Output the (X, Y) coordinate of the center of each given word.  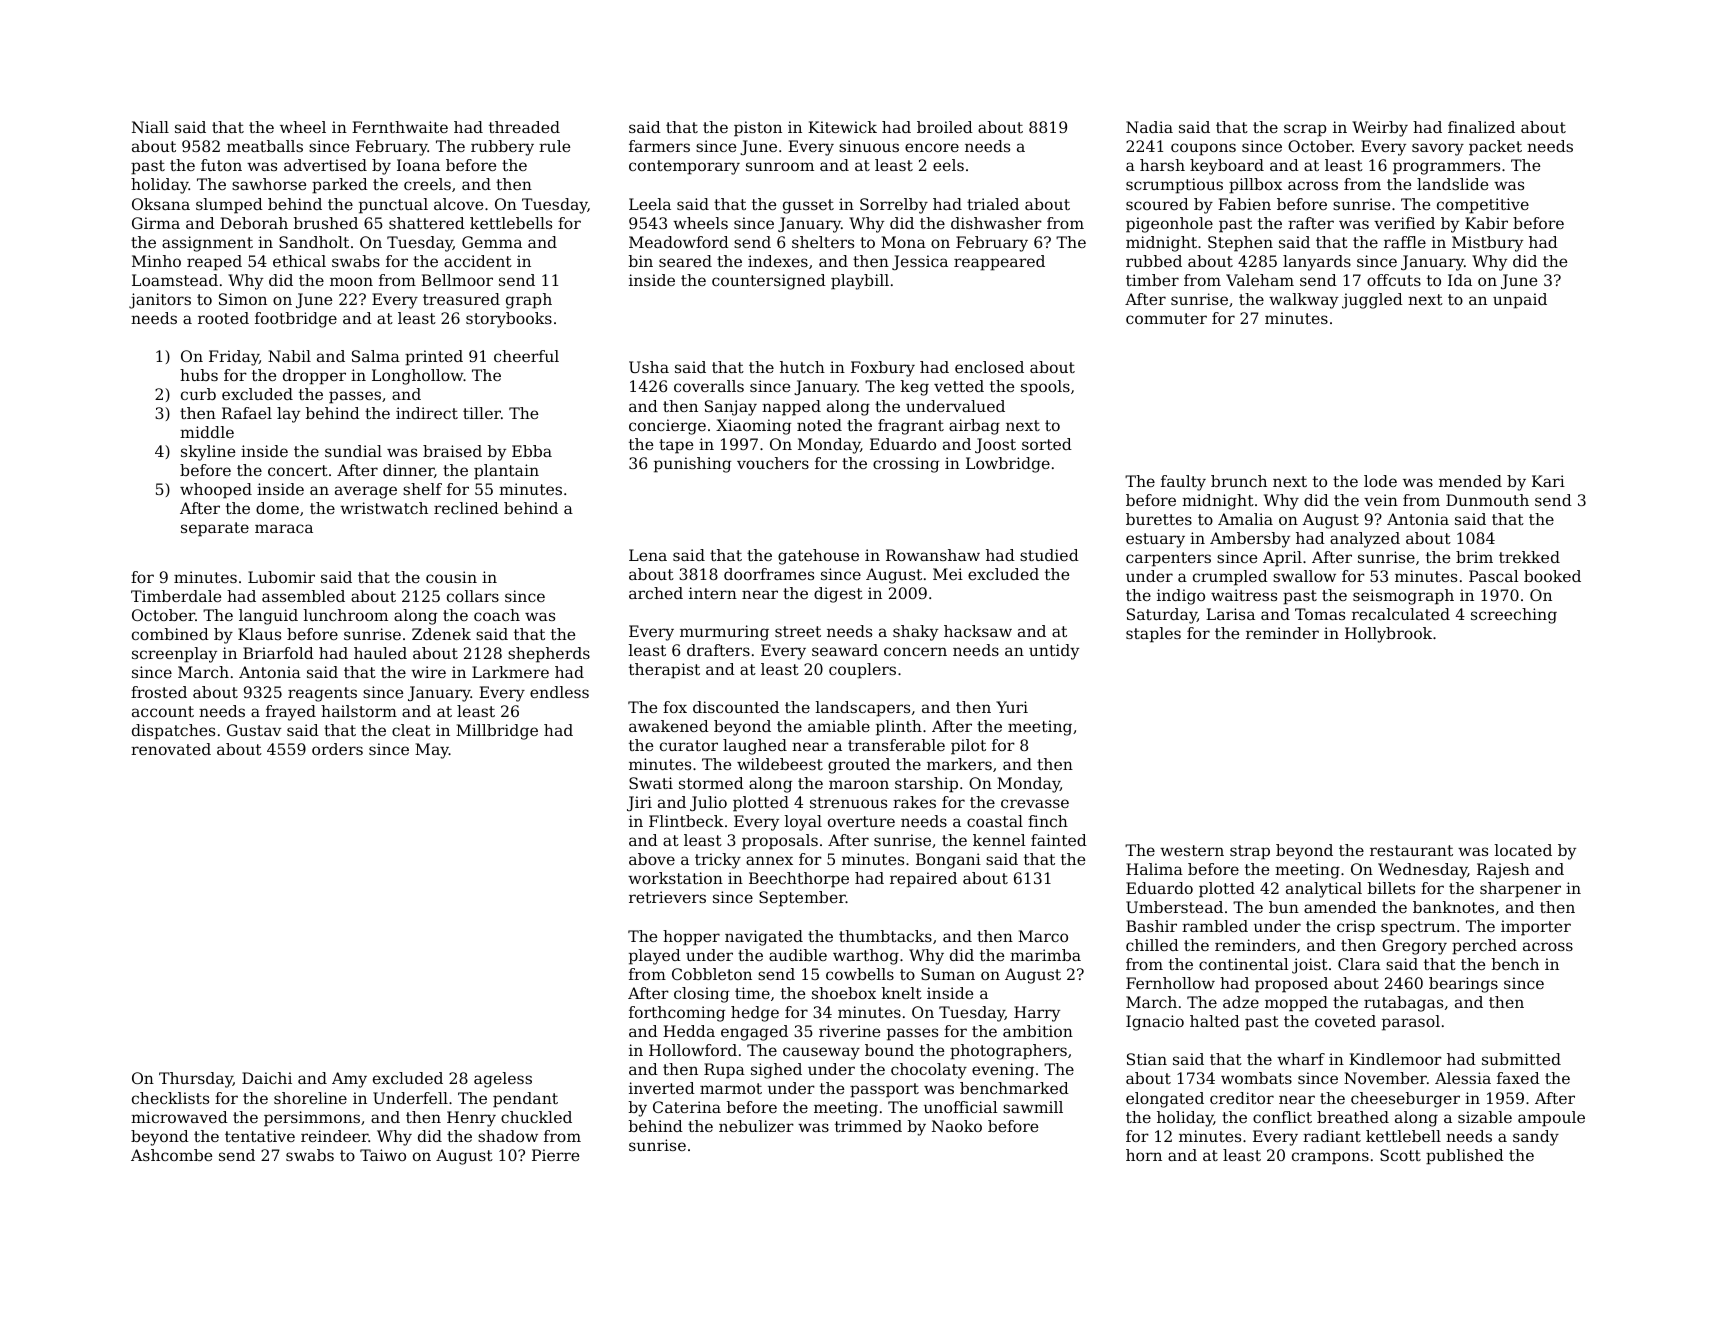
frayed (291, 713)
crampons (1330, 1158)
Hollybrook (1388, 635)
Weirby (1380, 129)
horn (1144, 1155)
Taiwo (383, 1155)
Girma (156, 223)
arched (656, 593)
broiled (945, 127)
